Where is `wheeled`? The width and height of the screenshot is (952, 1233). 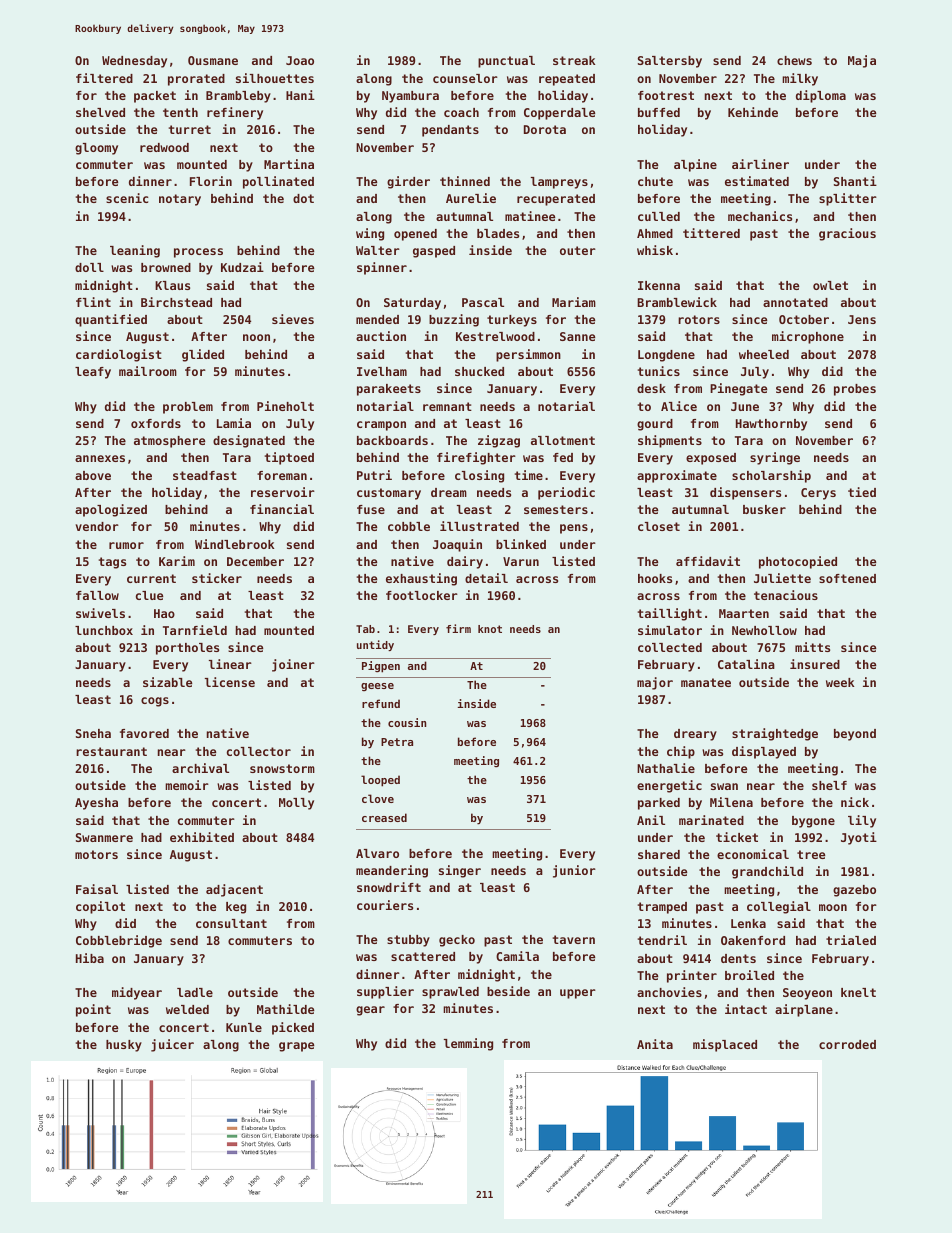
wheeled is located at coordinates (764, 354).
